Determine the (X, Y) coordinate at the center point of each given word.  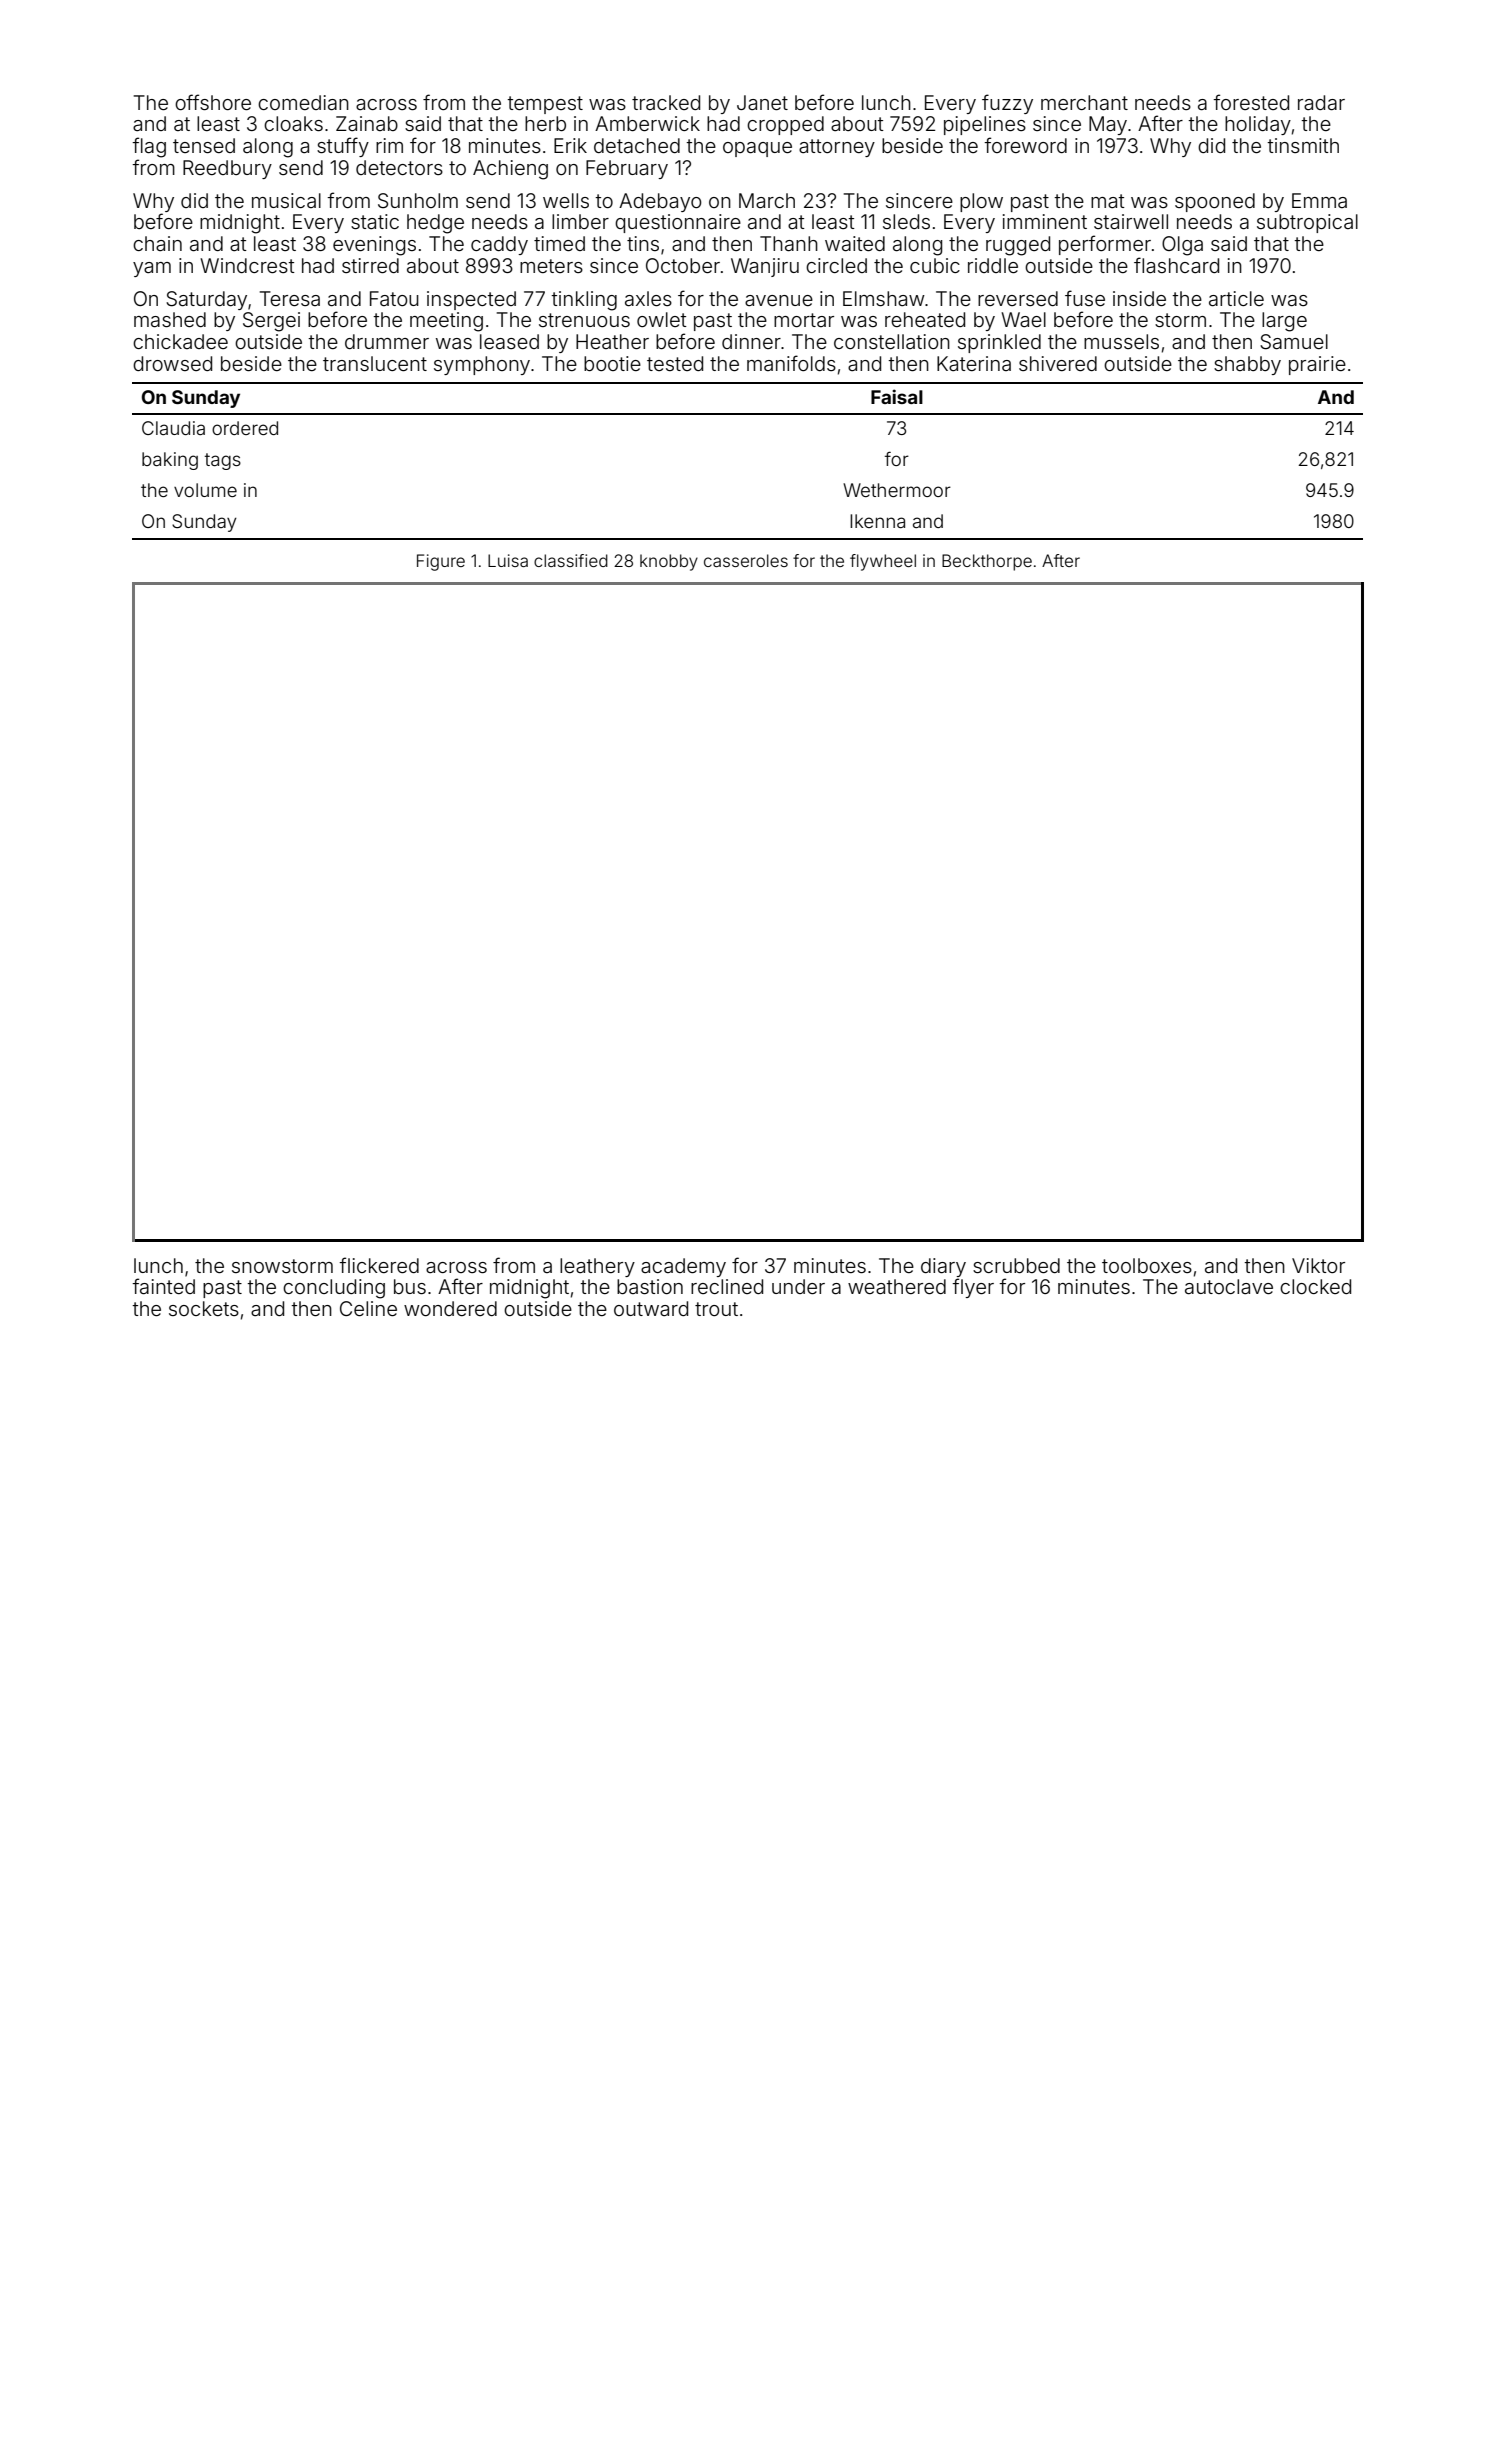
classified (571, 560)
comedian (303, 102)
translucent (375, 363)
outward (651, 1308)
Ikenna (877, 521)
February (627, 169)
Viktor (1318, 1265)
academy (683, 1267)
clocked (1315, 1286)
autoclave (1229, 1286)
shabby (1247, 365)
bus (410, 1286)
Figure (441, 562)
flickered (379, 1265)
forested (1251, 102)
